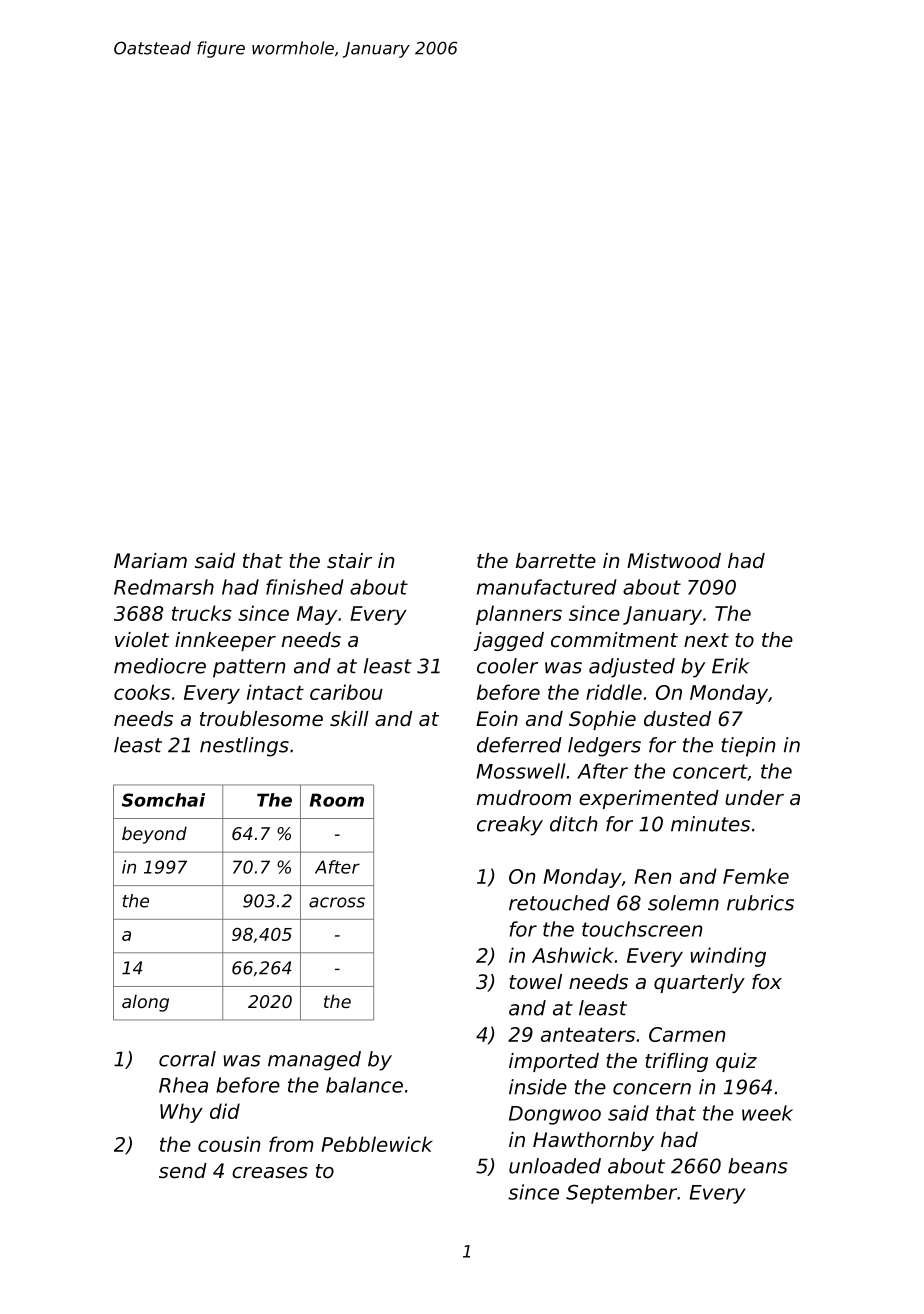 The width and height of the screenshot is (924, 1314). What do you see at coordinates (674, 561) in the screenshot?
I see `Mistwood` at bounding box center [674, 561].
